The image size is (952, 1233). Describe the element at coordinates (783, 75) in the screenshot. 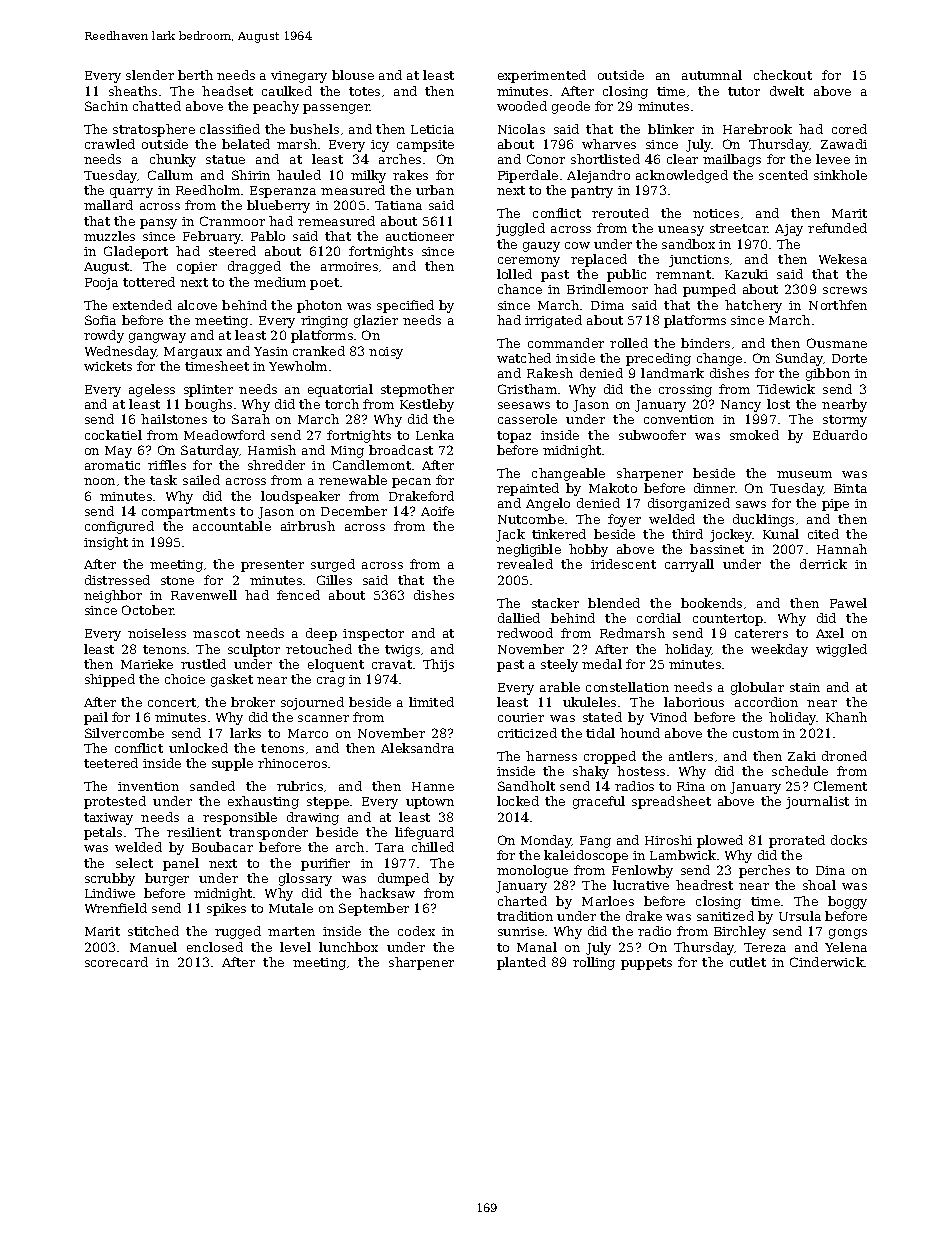

I see `checkout` at that location.
